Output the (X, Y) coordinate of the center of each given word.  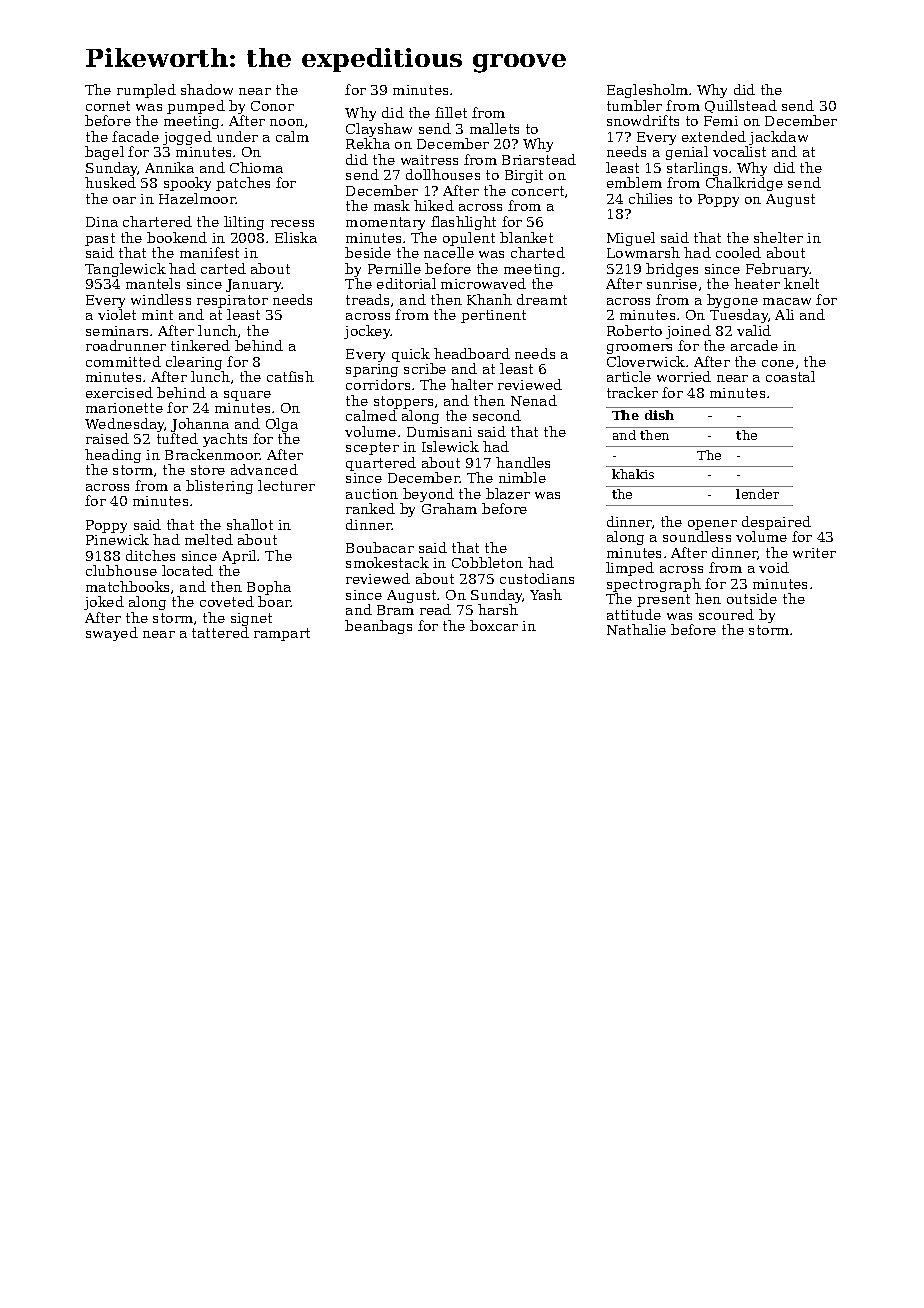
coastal (790, 376)
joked (104, 603)
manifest (209, 252)
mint (157, 315)
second (497, 415)
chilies (650, 198)
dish (659, 415)
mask (392, 205)
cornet (108, 106)
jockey (367, 332)
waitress (429, 160)
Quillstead (741, 106)
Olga (282, 425)
